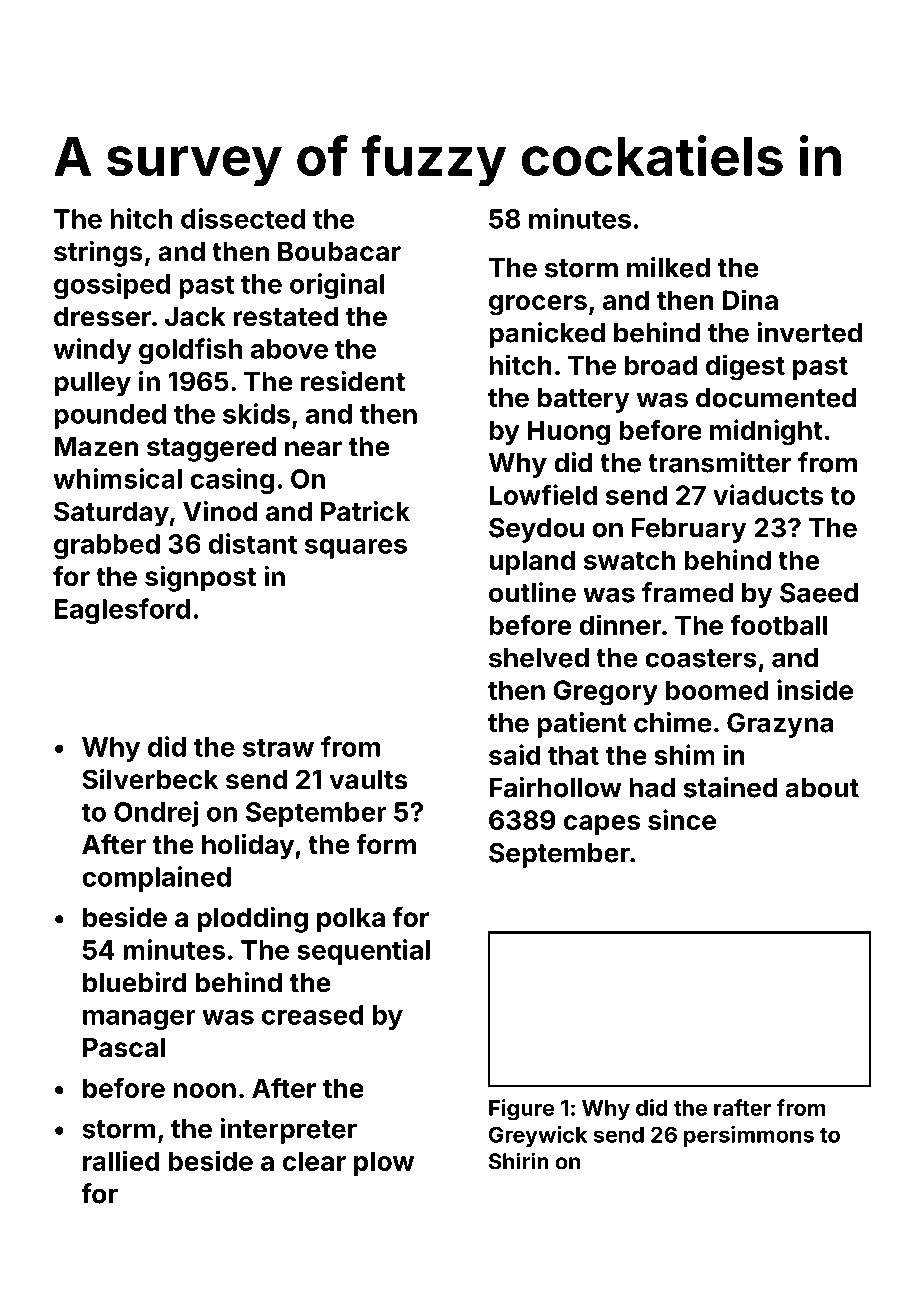  What do you see at coordinates (532, 562) in the screenshot?
I see `upland` at bounding box center [532, 562].
